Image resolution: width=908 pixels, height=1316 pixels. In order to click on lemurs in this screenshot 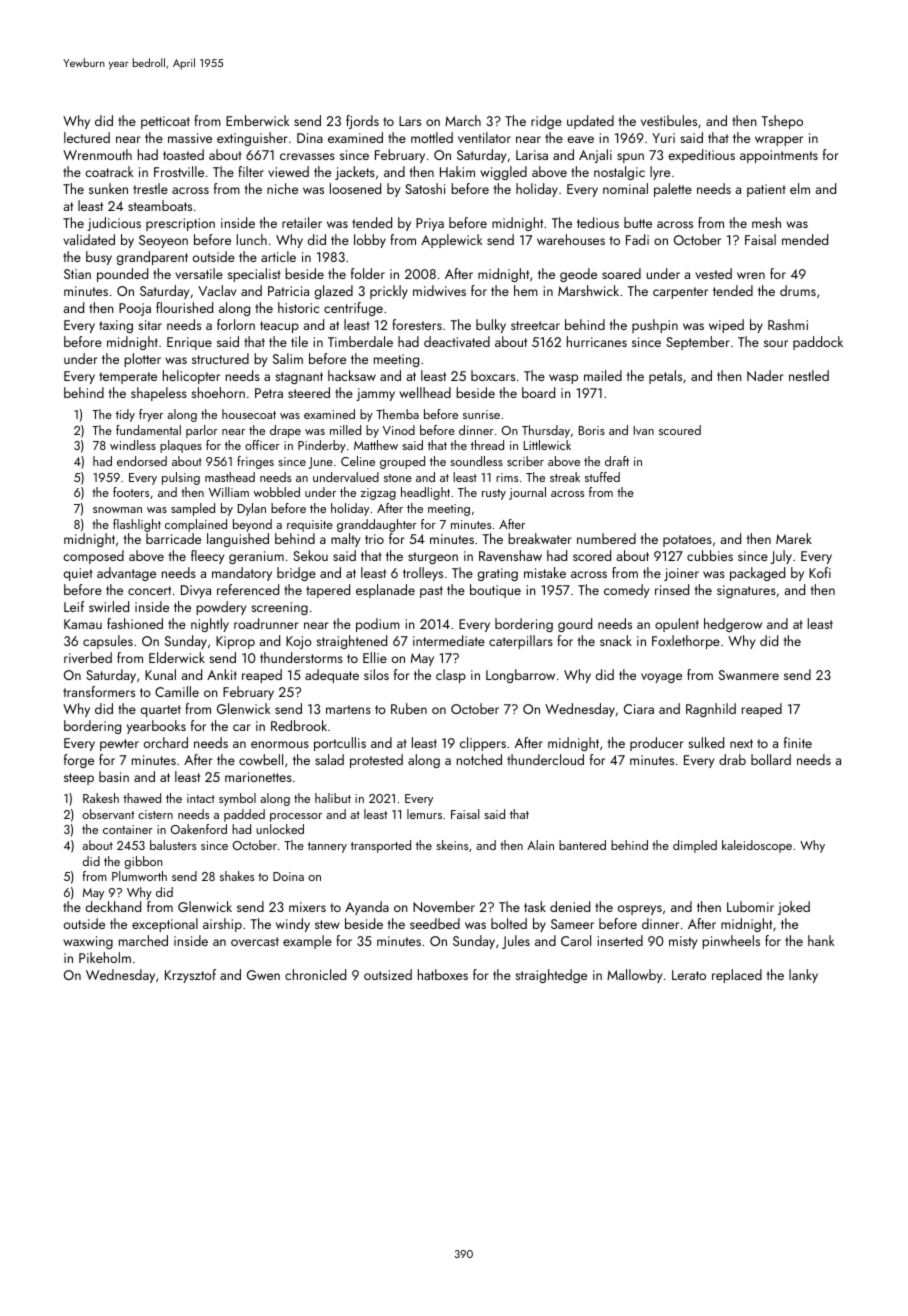, I will do `click(424, 814)`.
